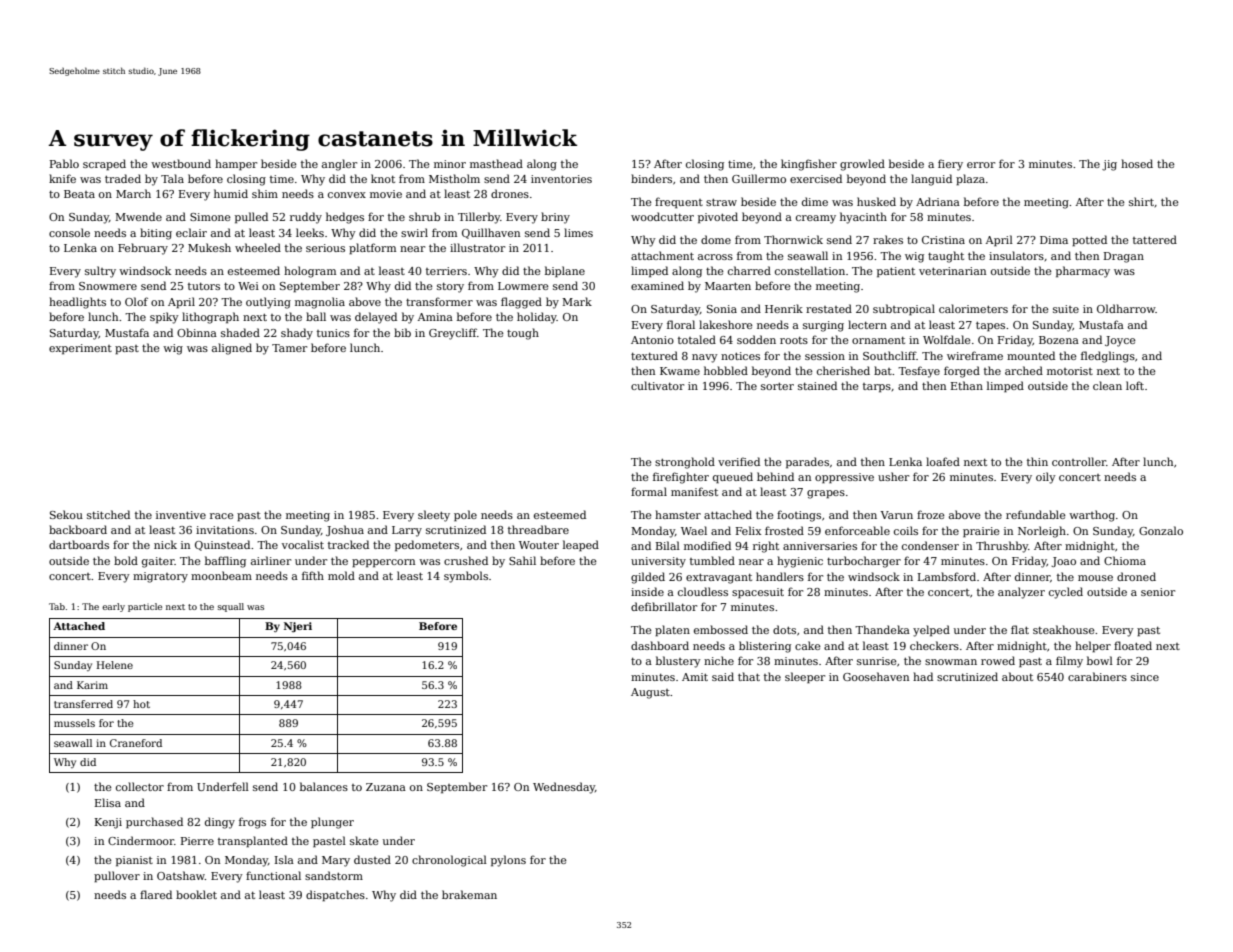  Describe the element at coordinates (876, 201) in the screenshot. I see `husked` at that location.
